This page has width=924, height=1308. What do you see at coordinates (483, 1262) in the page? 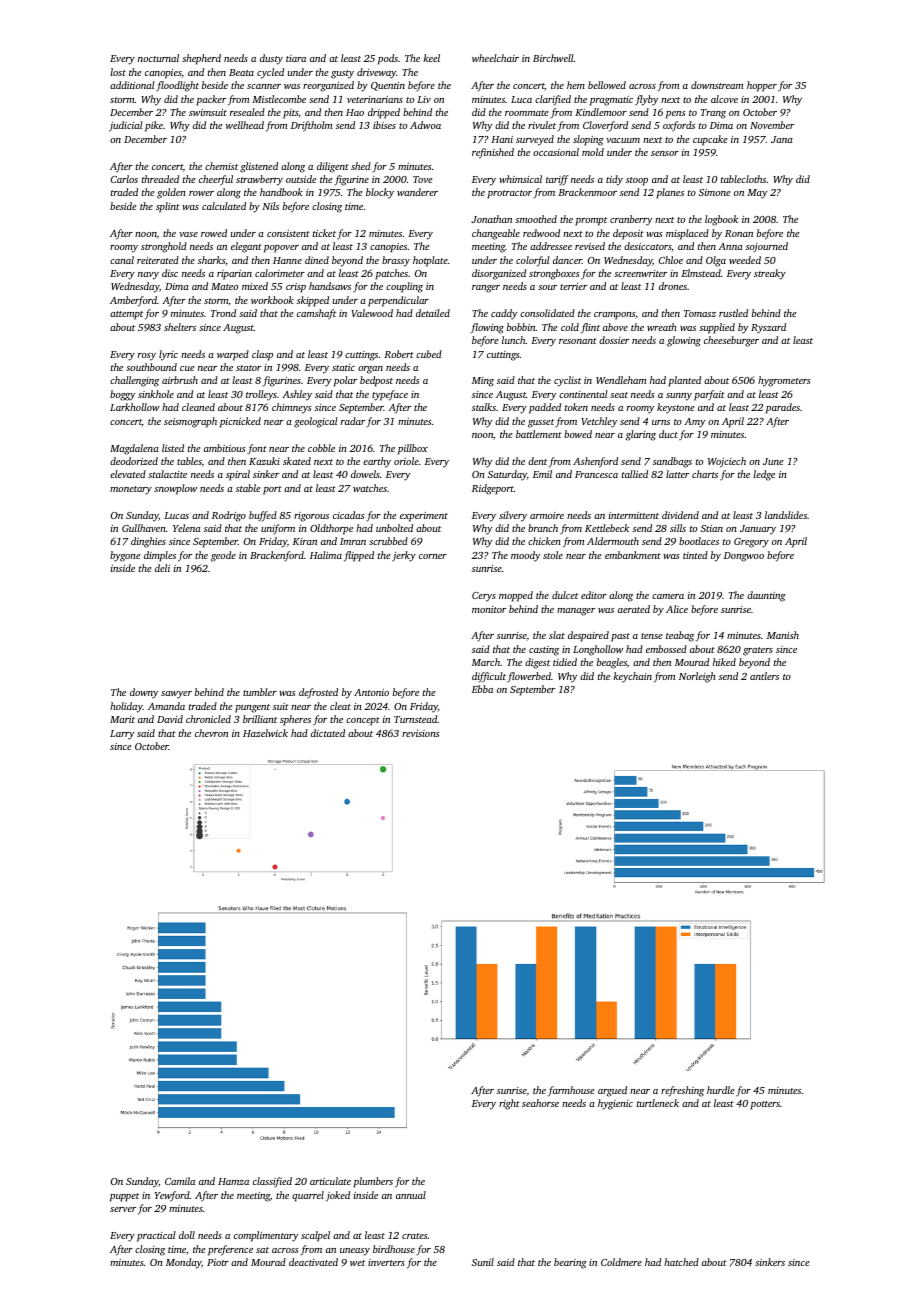
I see `Sunil` at bounding box center [483, 1262].
